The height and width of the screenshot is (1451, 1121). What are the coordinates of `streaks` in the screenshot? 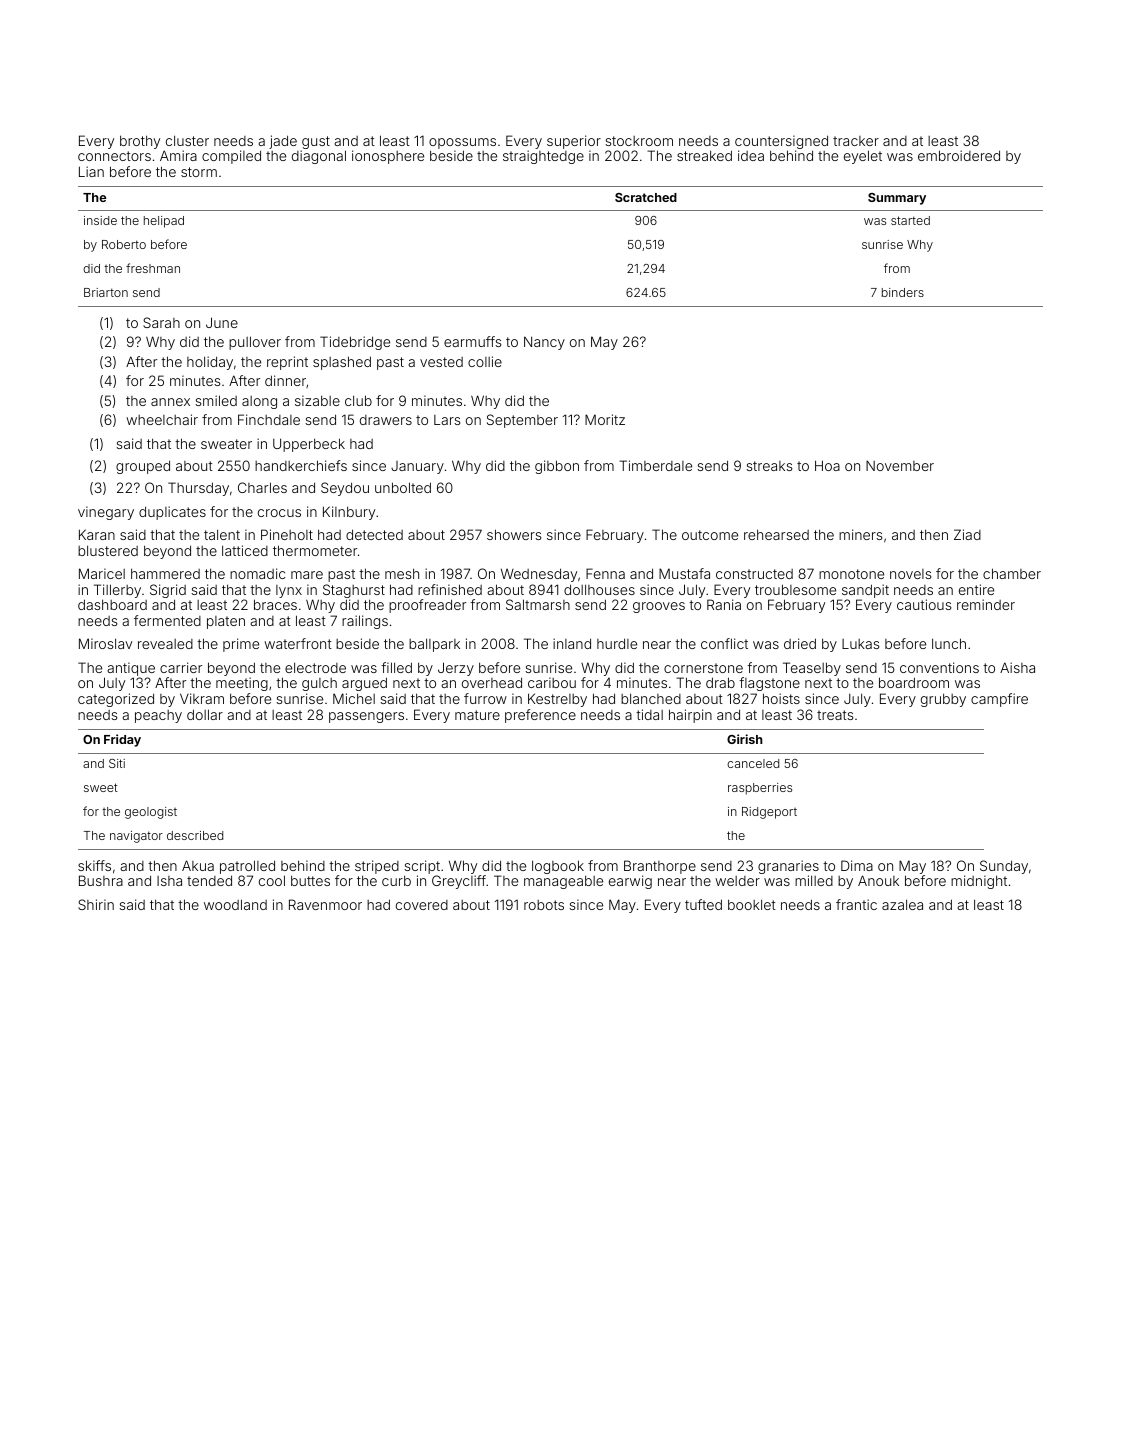 It's located at (769, 466).
